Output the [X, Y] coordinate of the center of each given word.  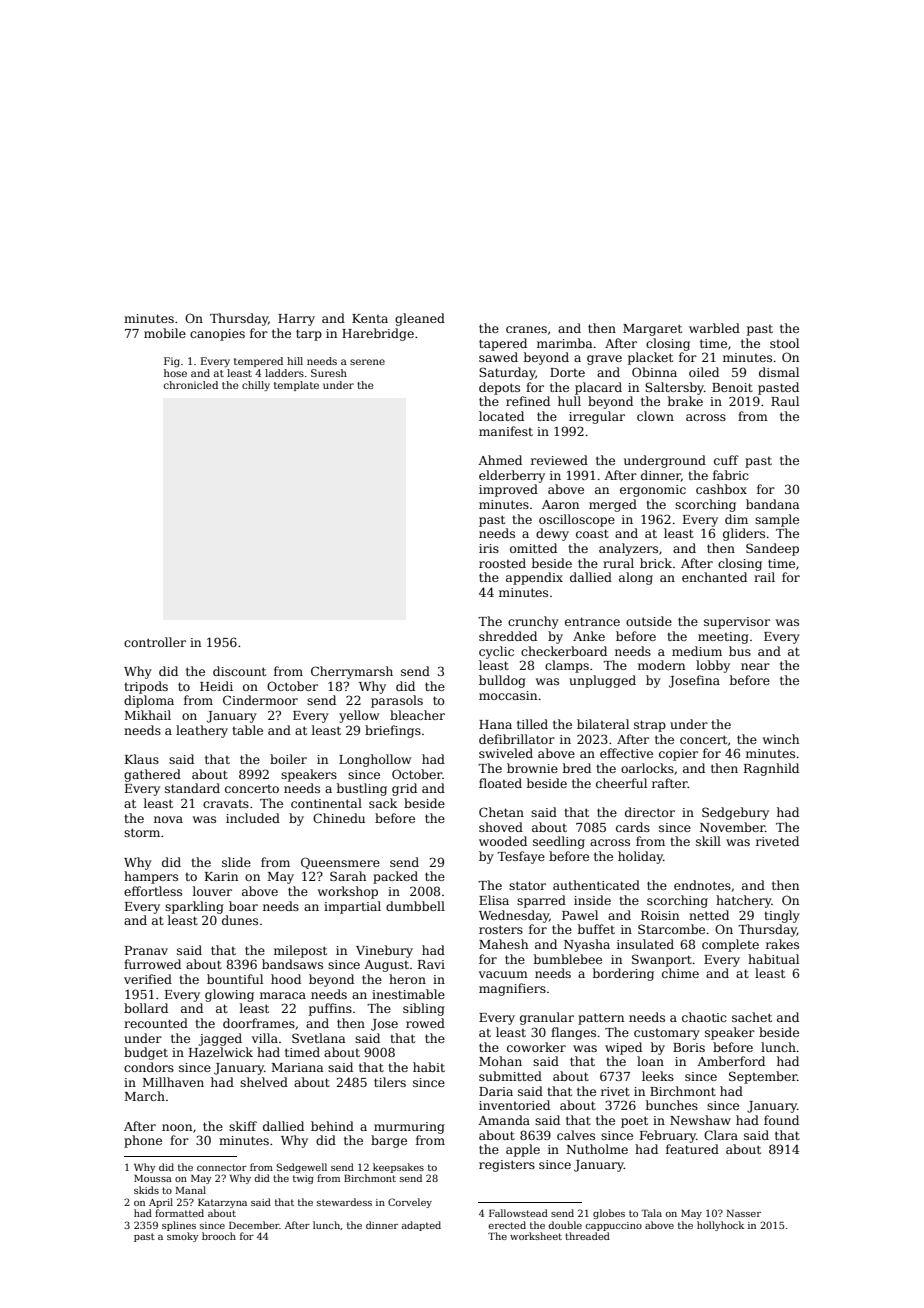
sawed [498, 357]
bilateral [603, 724]
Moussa [153, 1178]
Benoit [732, 387]
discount [239, 671]
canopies [217, 335]
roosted [502, 563]
